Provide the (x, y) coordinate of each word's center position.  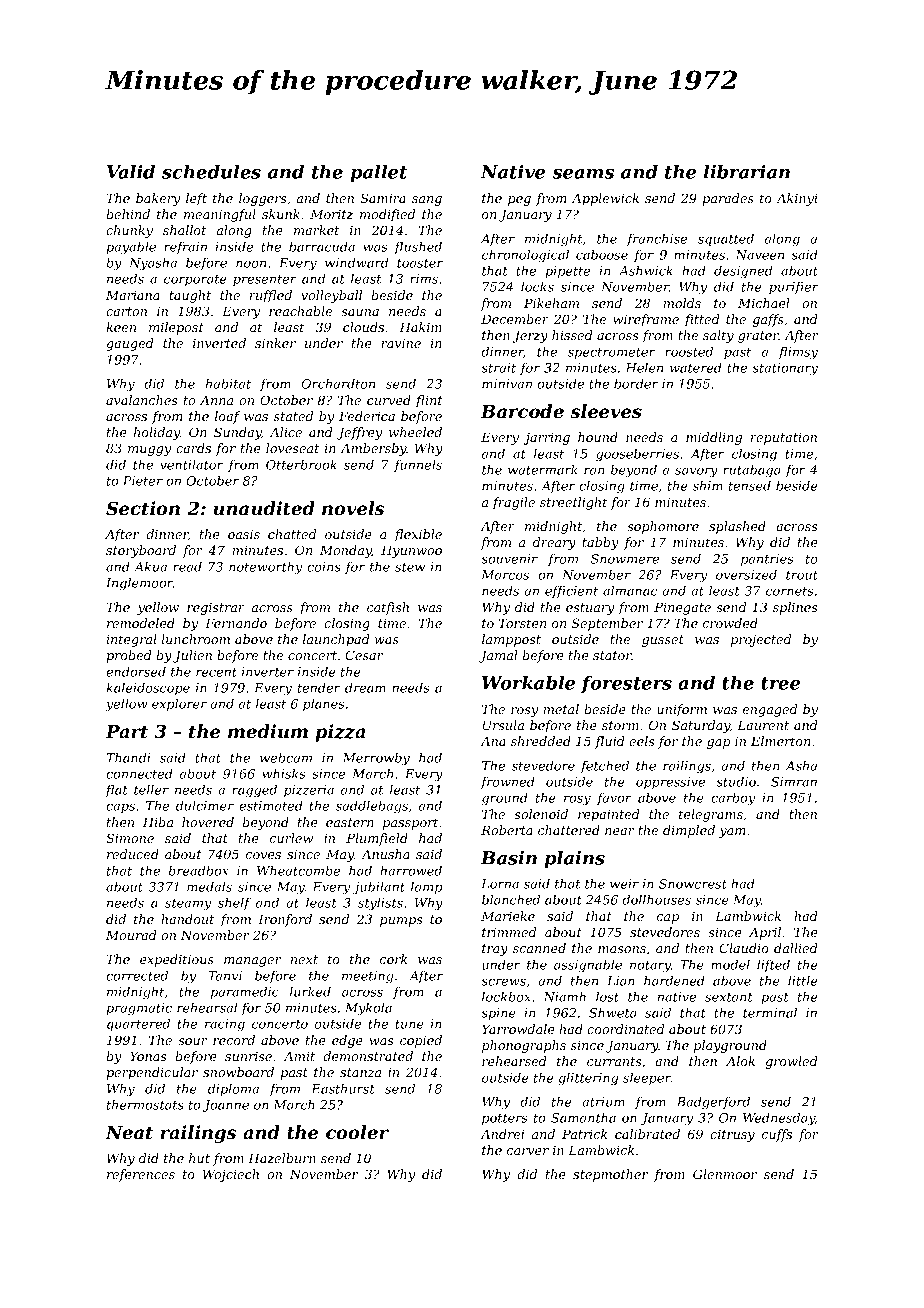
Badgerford (713, 1103)
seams (583, 174)
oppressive (670, 783)
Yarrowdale (518, 1029)
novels (353, 508)
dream (365, 688)
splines (795, 608)
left (196, 199)
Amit (299, 1056)
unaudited (264, 508)
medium (268, 731)
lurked (310, 992)
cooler (357, 1132)
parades (728, 199)
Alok (740, 1061)
